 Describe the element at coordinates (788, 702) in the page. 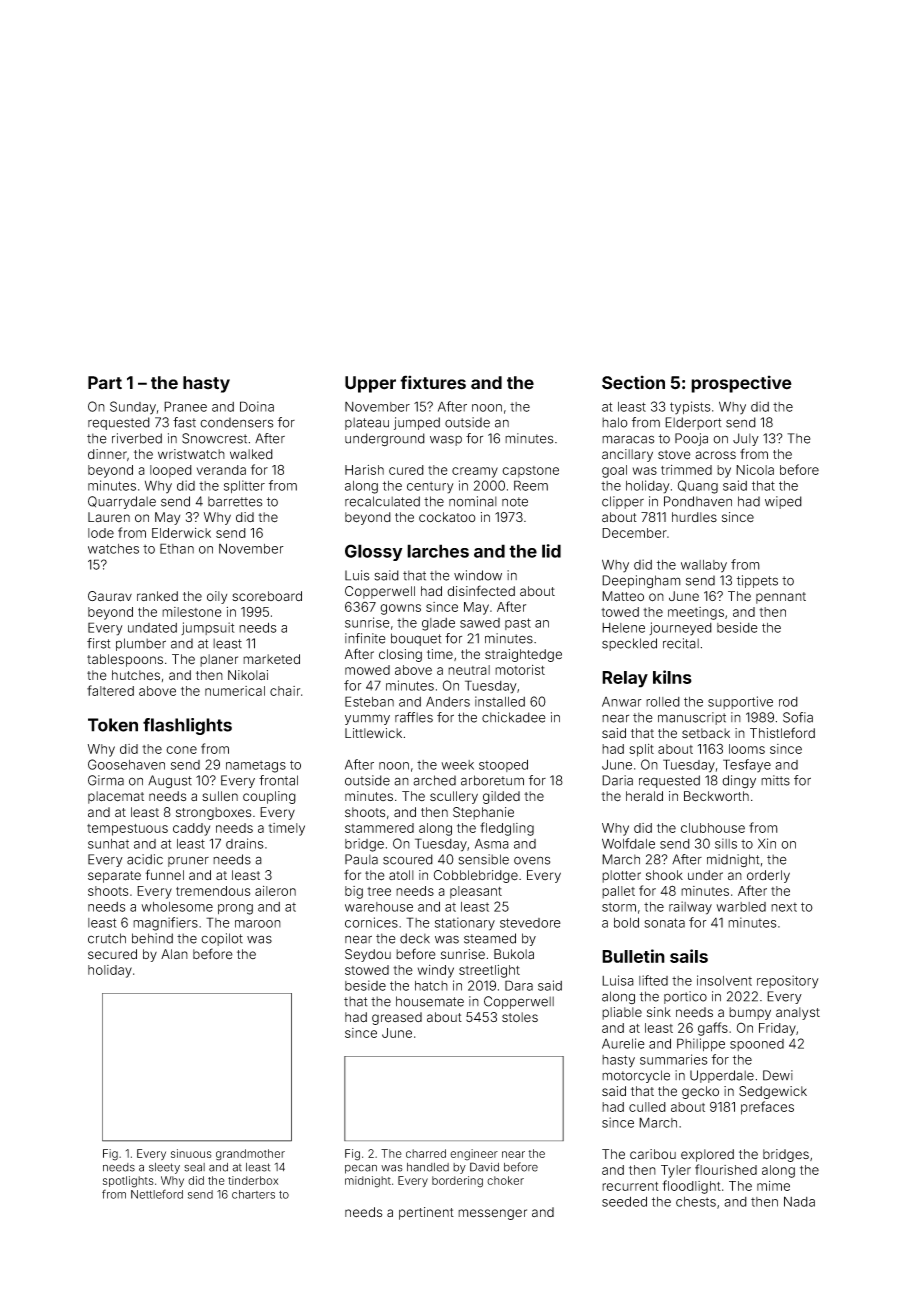

I see `rod` at that location.
